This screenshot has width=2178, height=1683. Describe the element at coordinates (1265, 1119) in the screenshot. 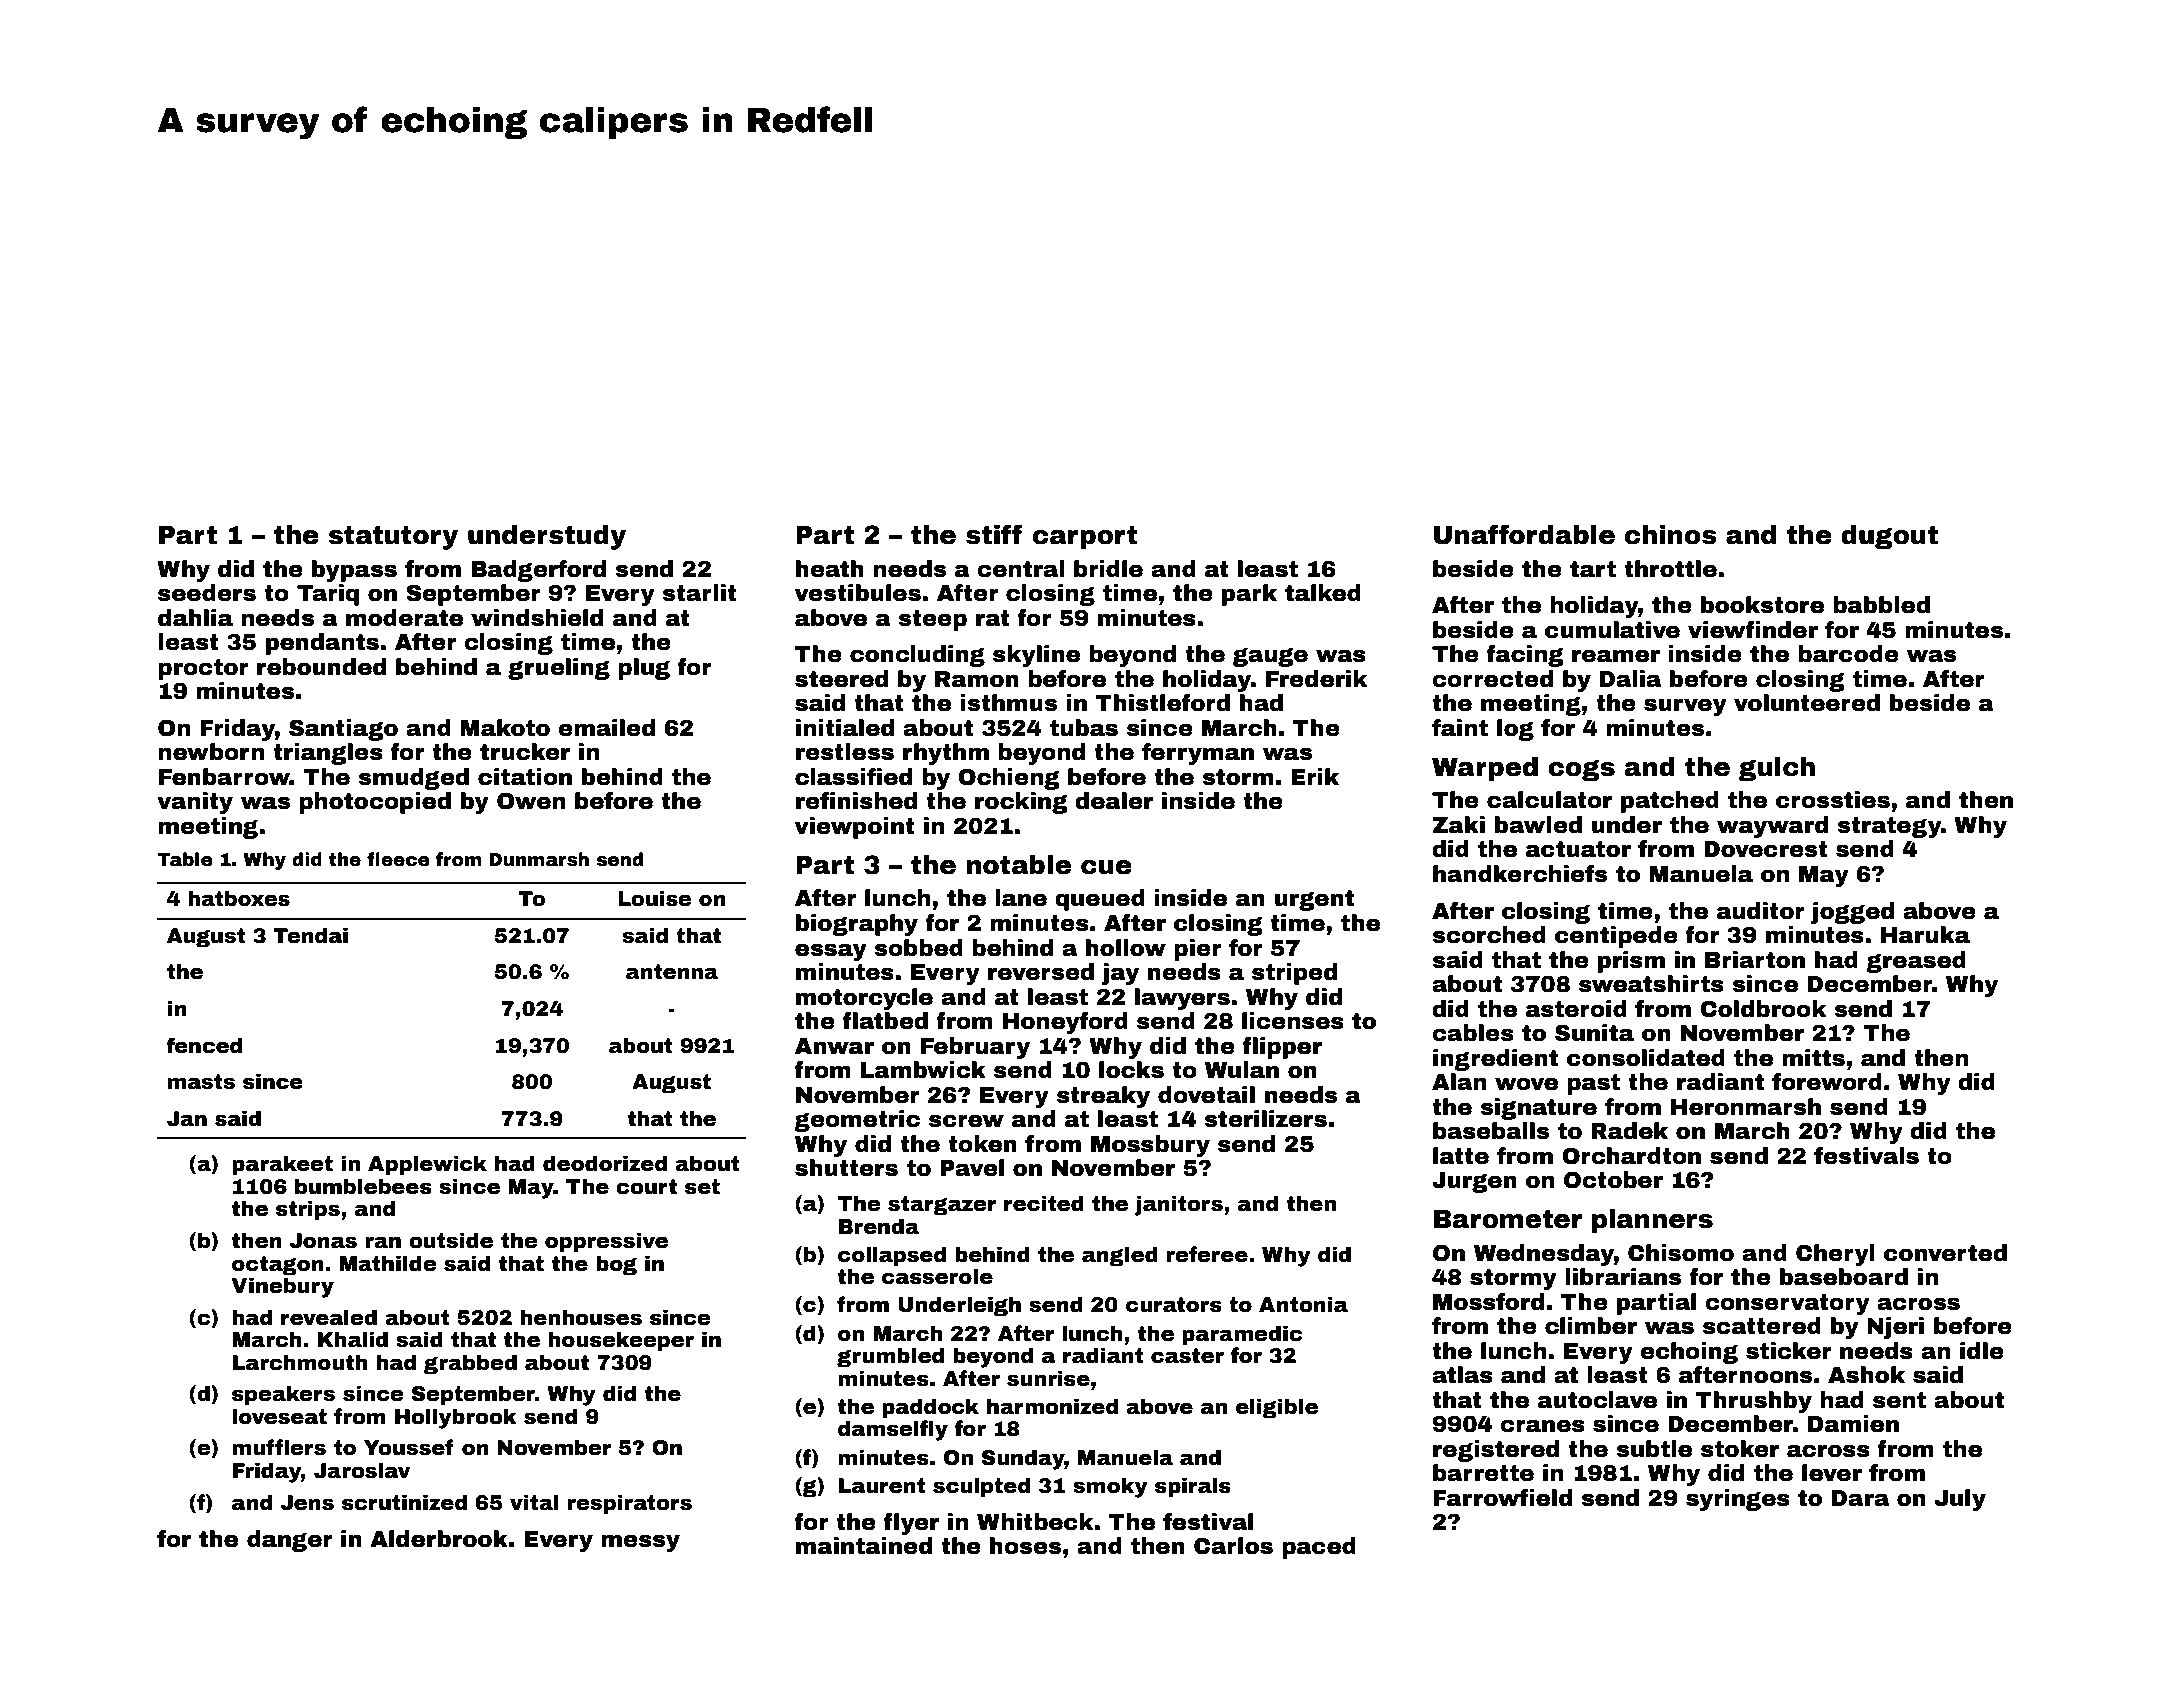

I see `sterilizers` at that location.
